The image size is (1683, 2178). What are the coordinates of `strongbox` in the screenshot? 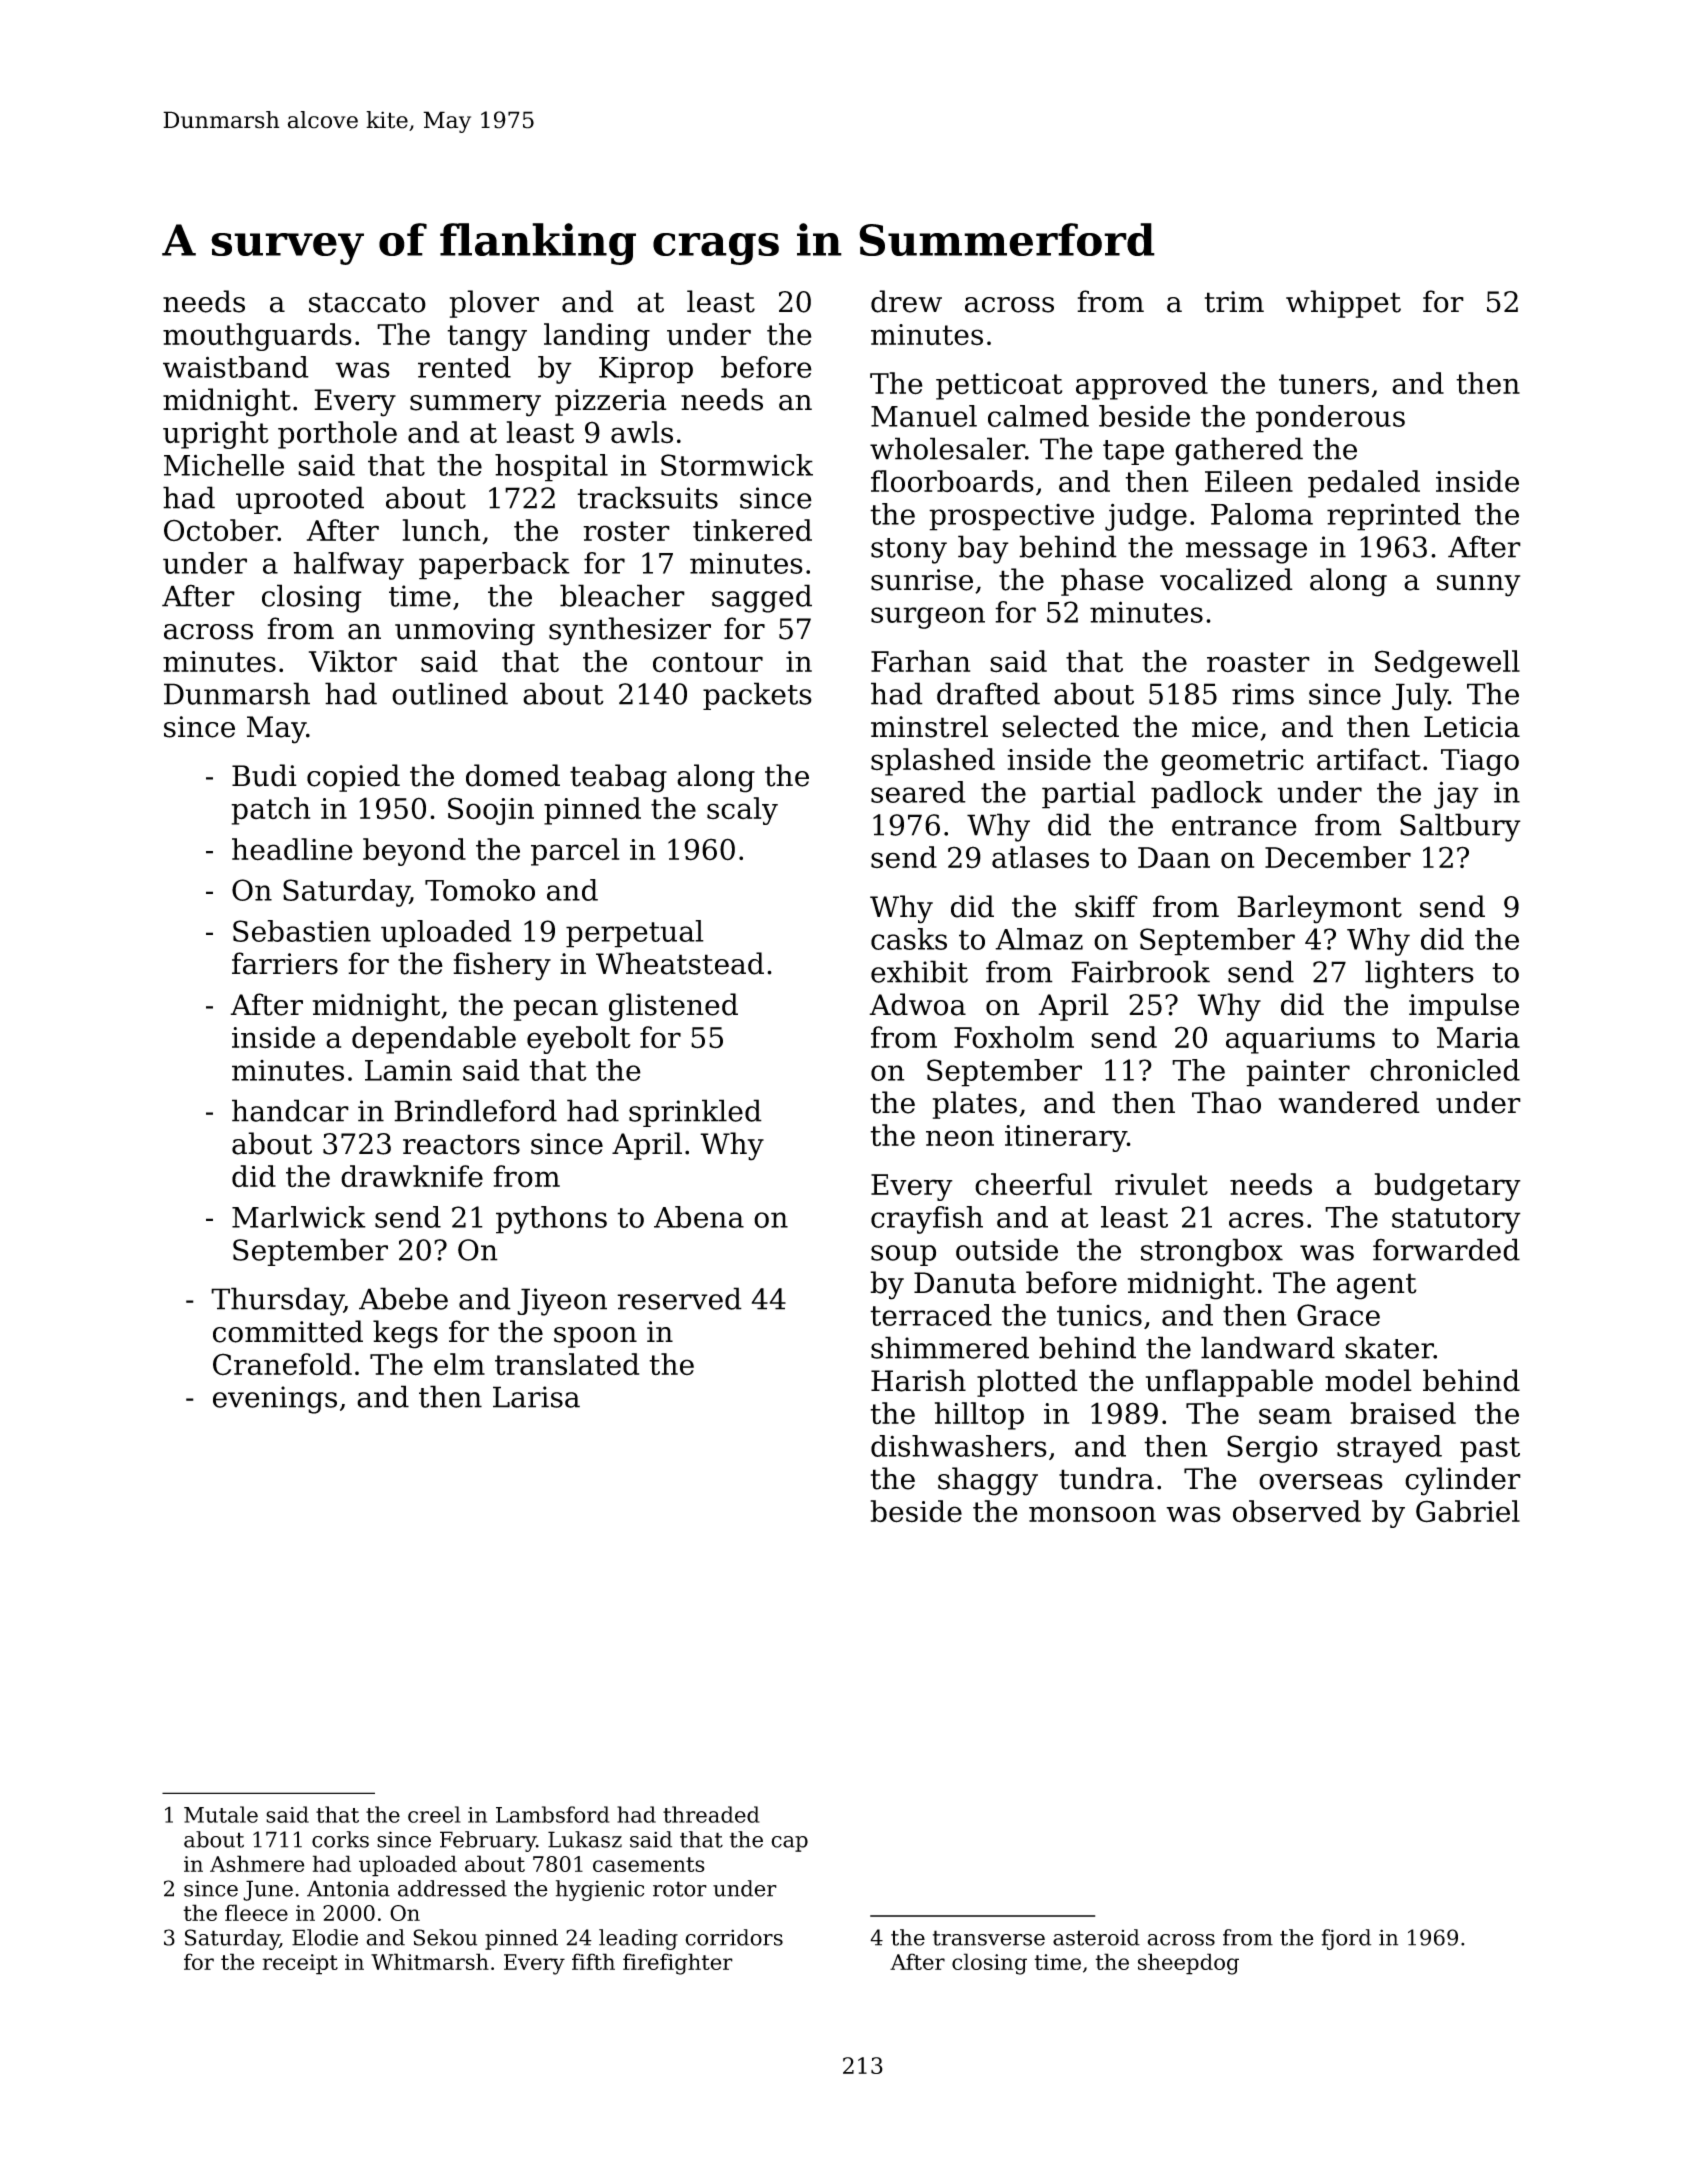 It's located at (1212, 1252).
